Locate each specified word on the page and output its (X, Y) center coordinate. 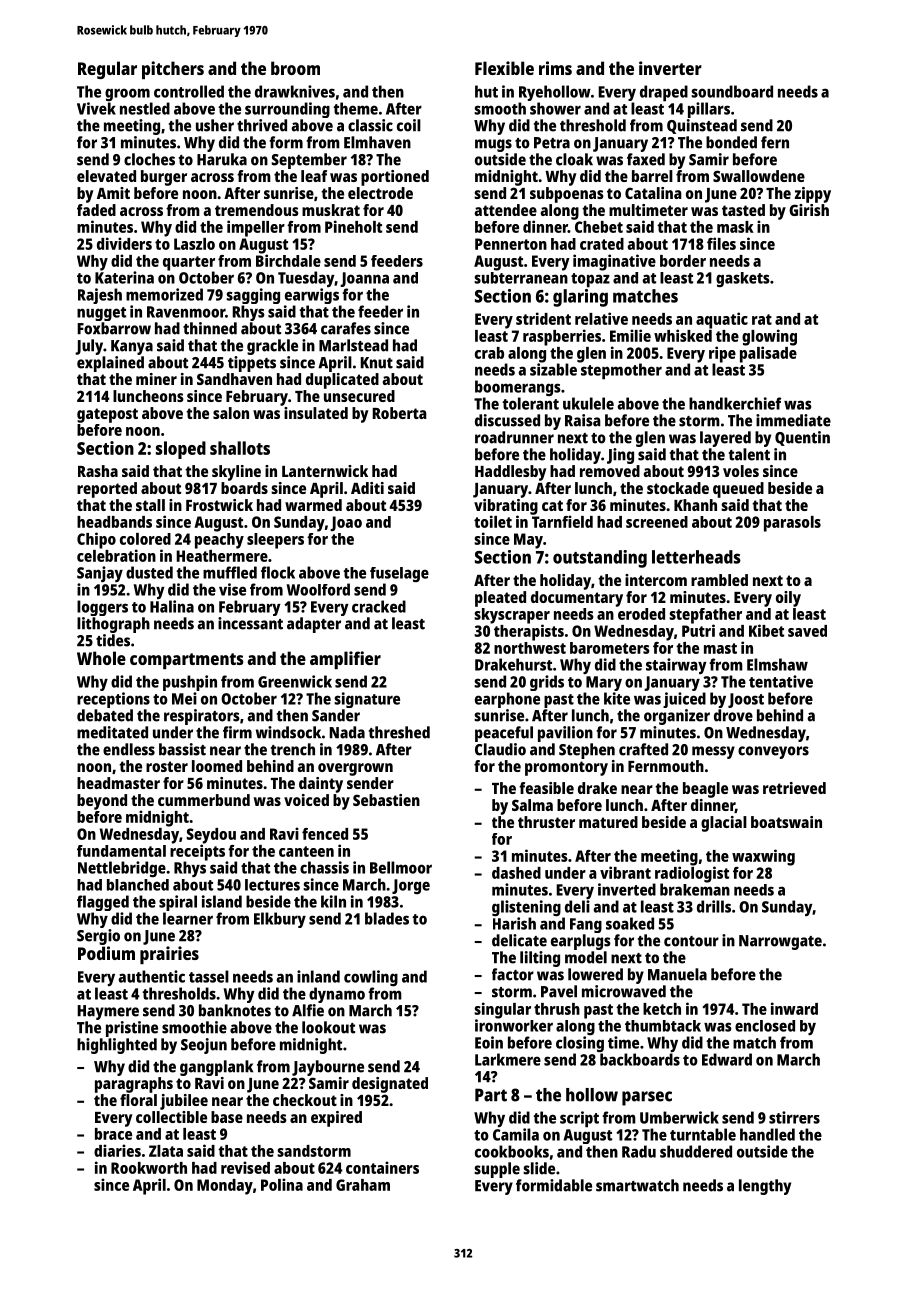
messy (713, 752)
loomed (217, 766)
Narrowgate (780, 942)
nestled (145, 108)
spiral (178, 903)
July (89, 347)
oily (788, 599)
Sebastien (386, 800)
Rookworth (149, 1168)
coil (409, 125)
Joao (346, 523)
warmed (313, 505)
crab (489, 353)
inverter (670, 68)
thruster (546, 822)
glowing (769, 337)
